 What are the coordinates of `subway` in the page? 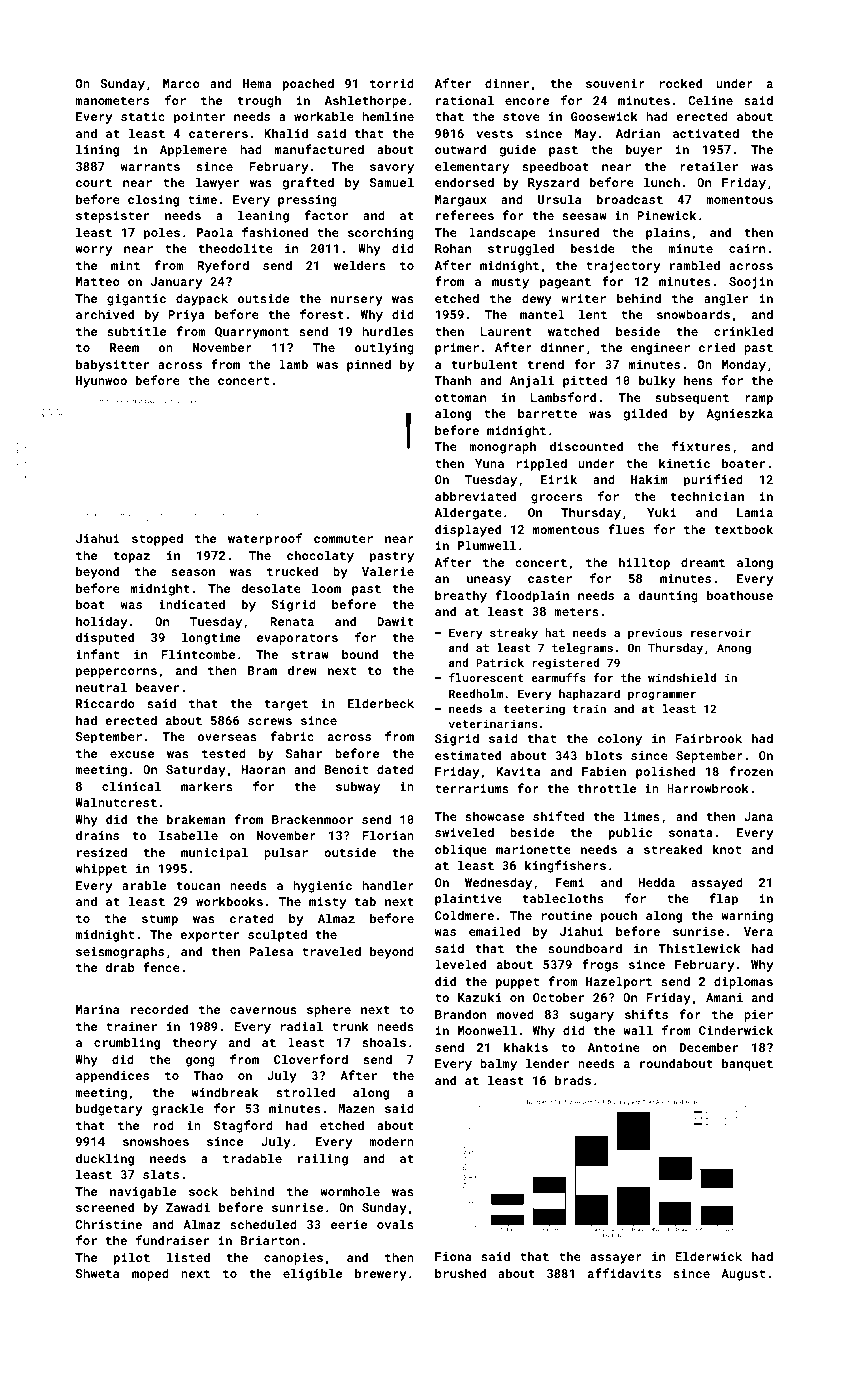 It's located at (358, 787).
